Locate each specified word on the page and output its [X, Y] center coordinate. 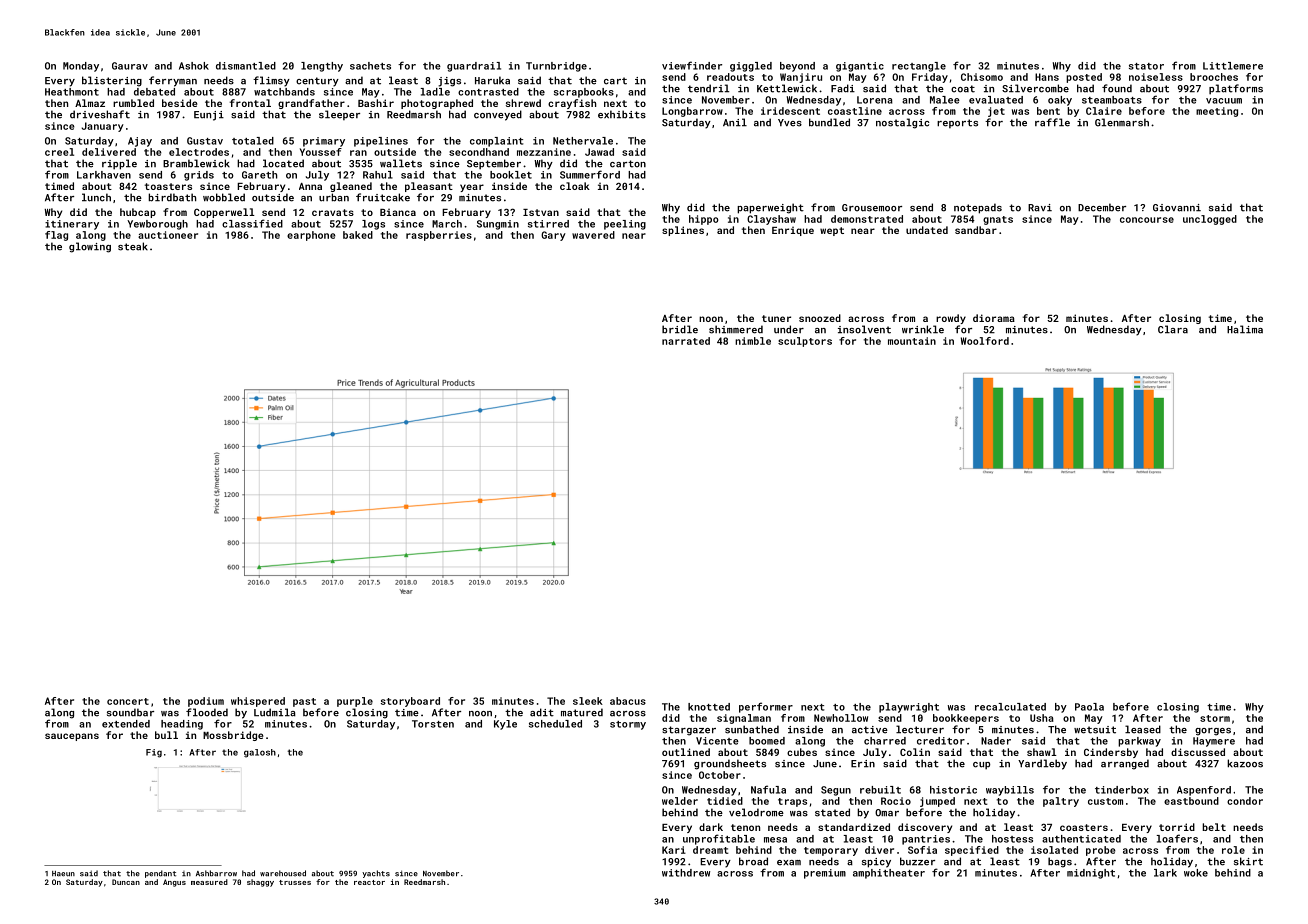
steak [133, 246]
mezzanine [544, 152]
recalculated [1010, 707]
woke [1196, 873]
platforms [1236, 89]
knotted [709, 707]
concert [128, 701]
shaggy [260, 883]
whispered [258, 702]
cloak [575, 186]
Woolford [985, 341]
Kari [674, 850]
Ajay [140, 142]
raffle [1052, 122]
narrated [686, 341]
